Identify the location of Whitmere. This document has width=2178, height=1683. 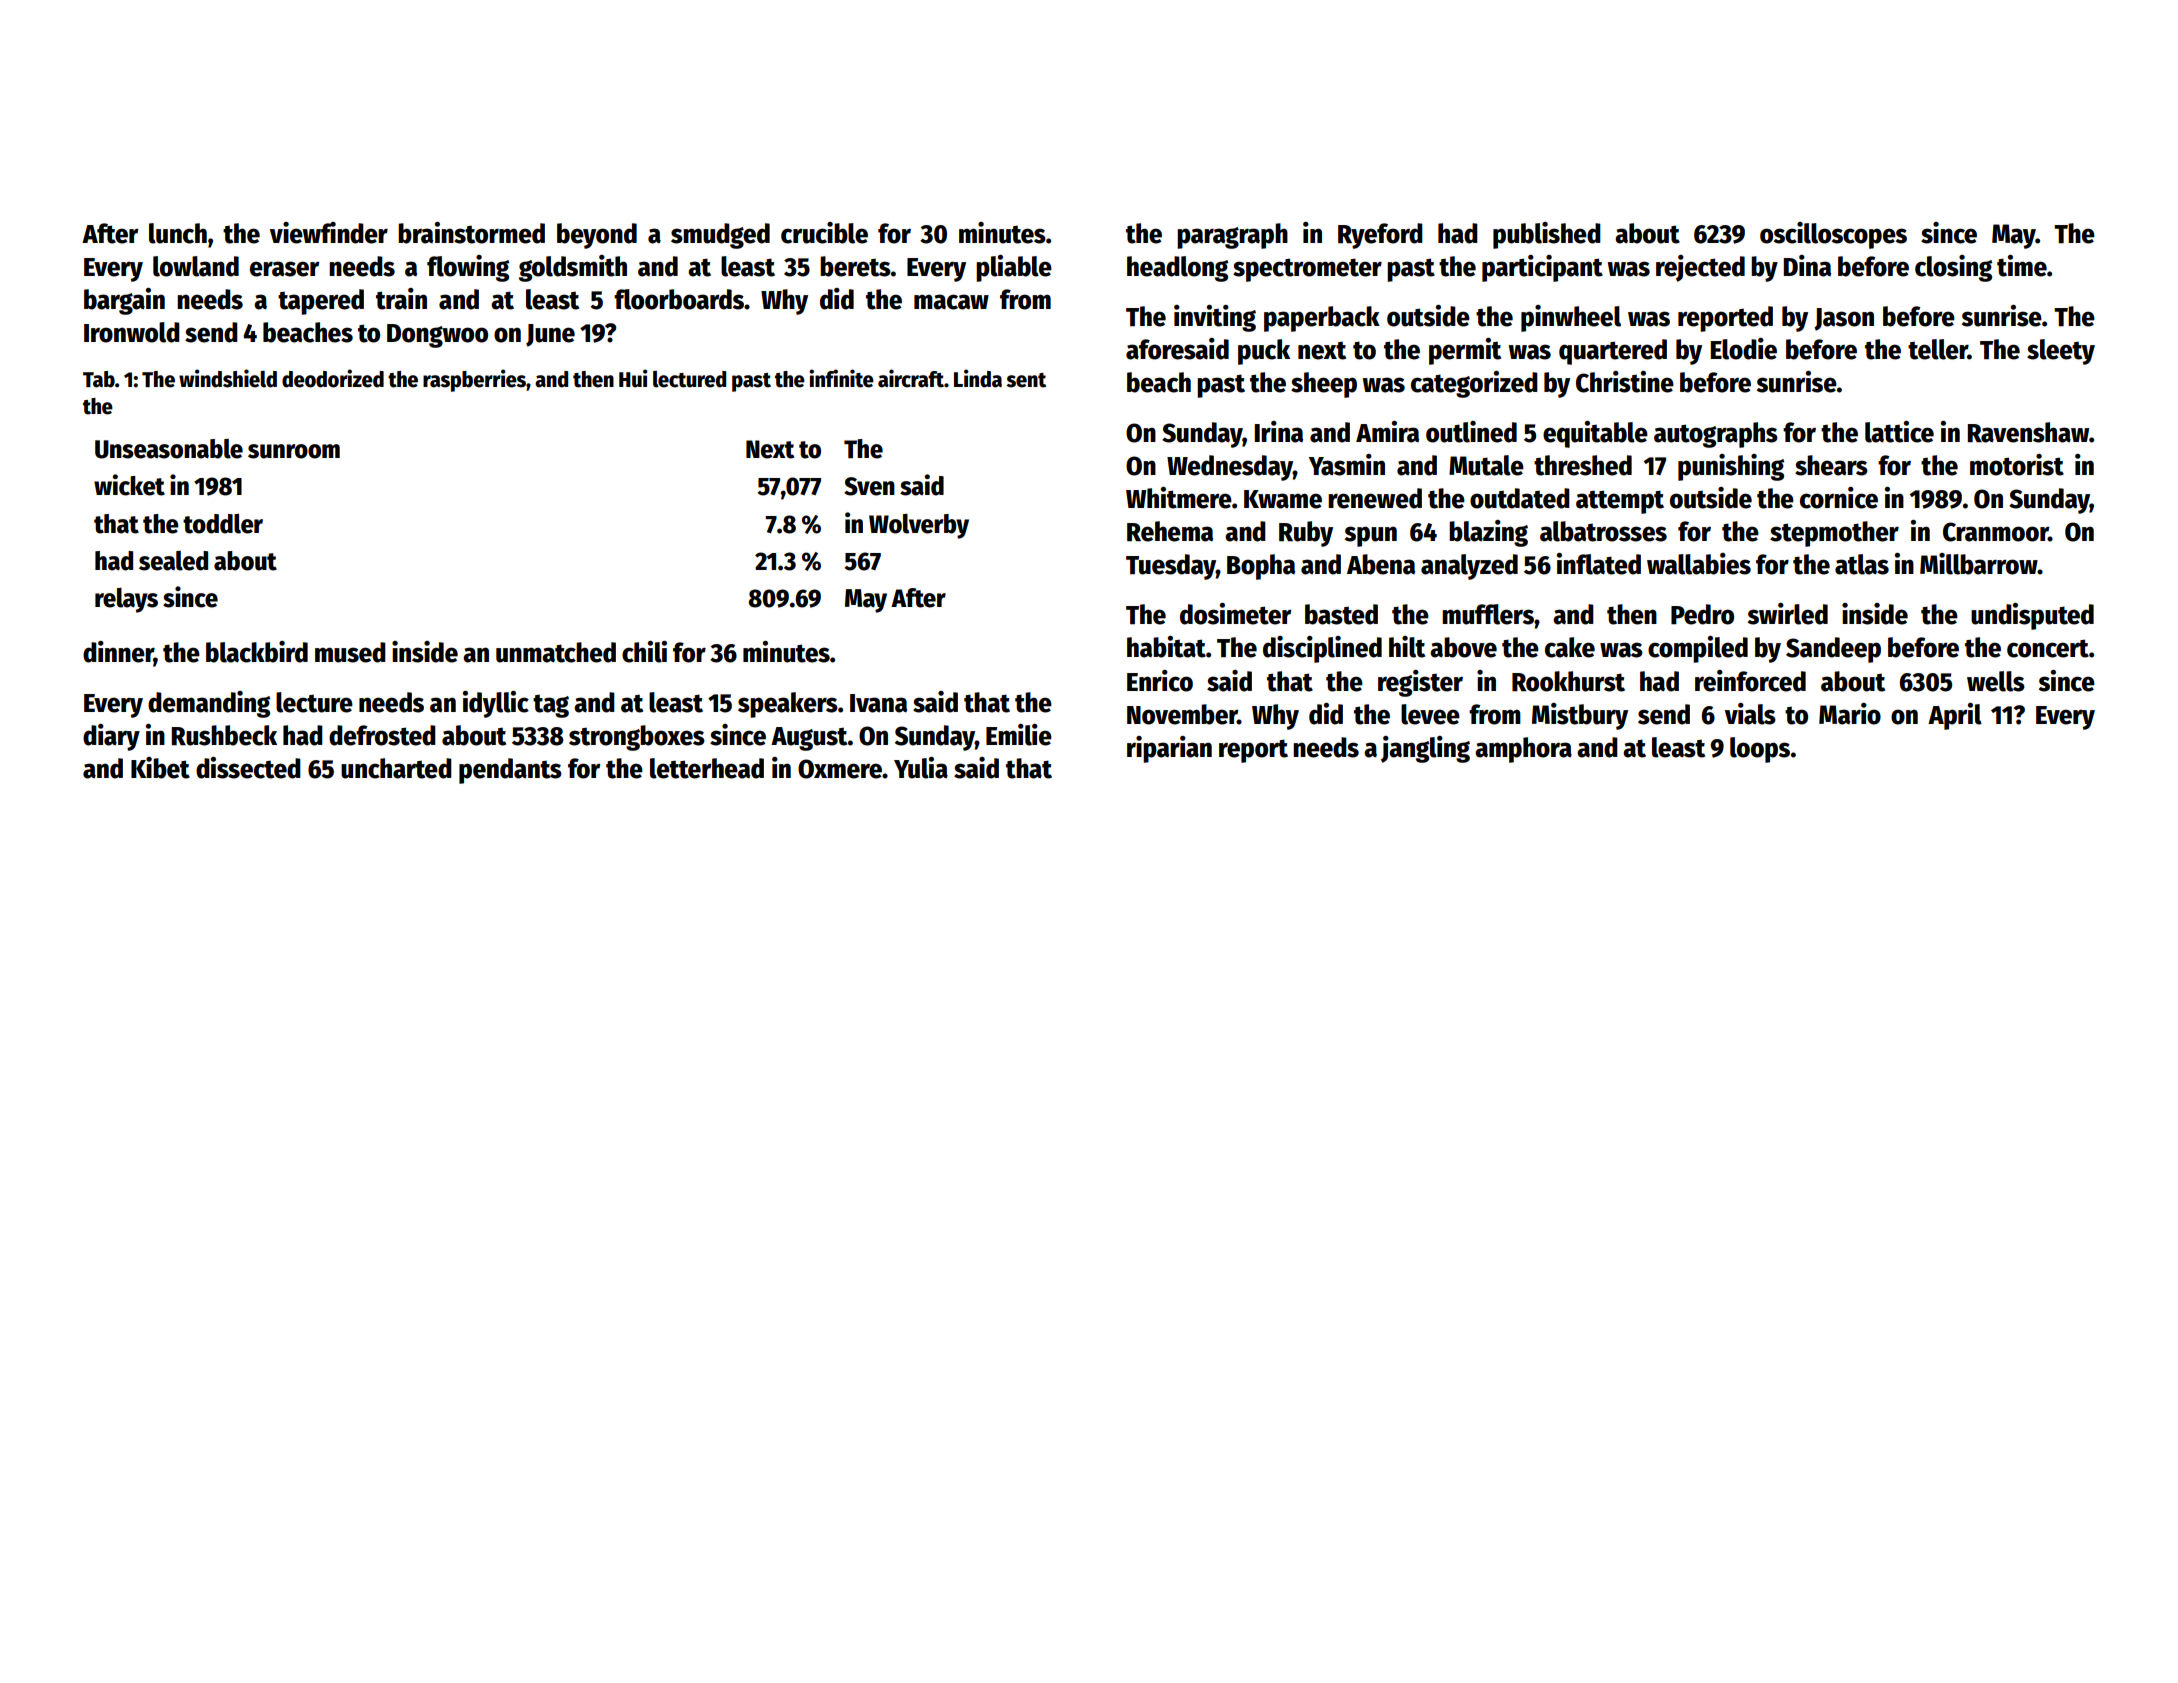
(1179, 498).
